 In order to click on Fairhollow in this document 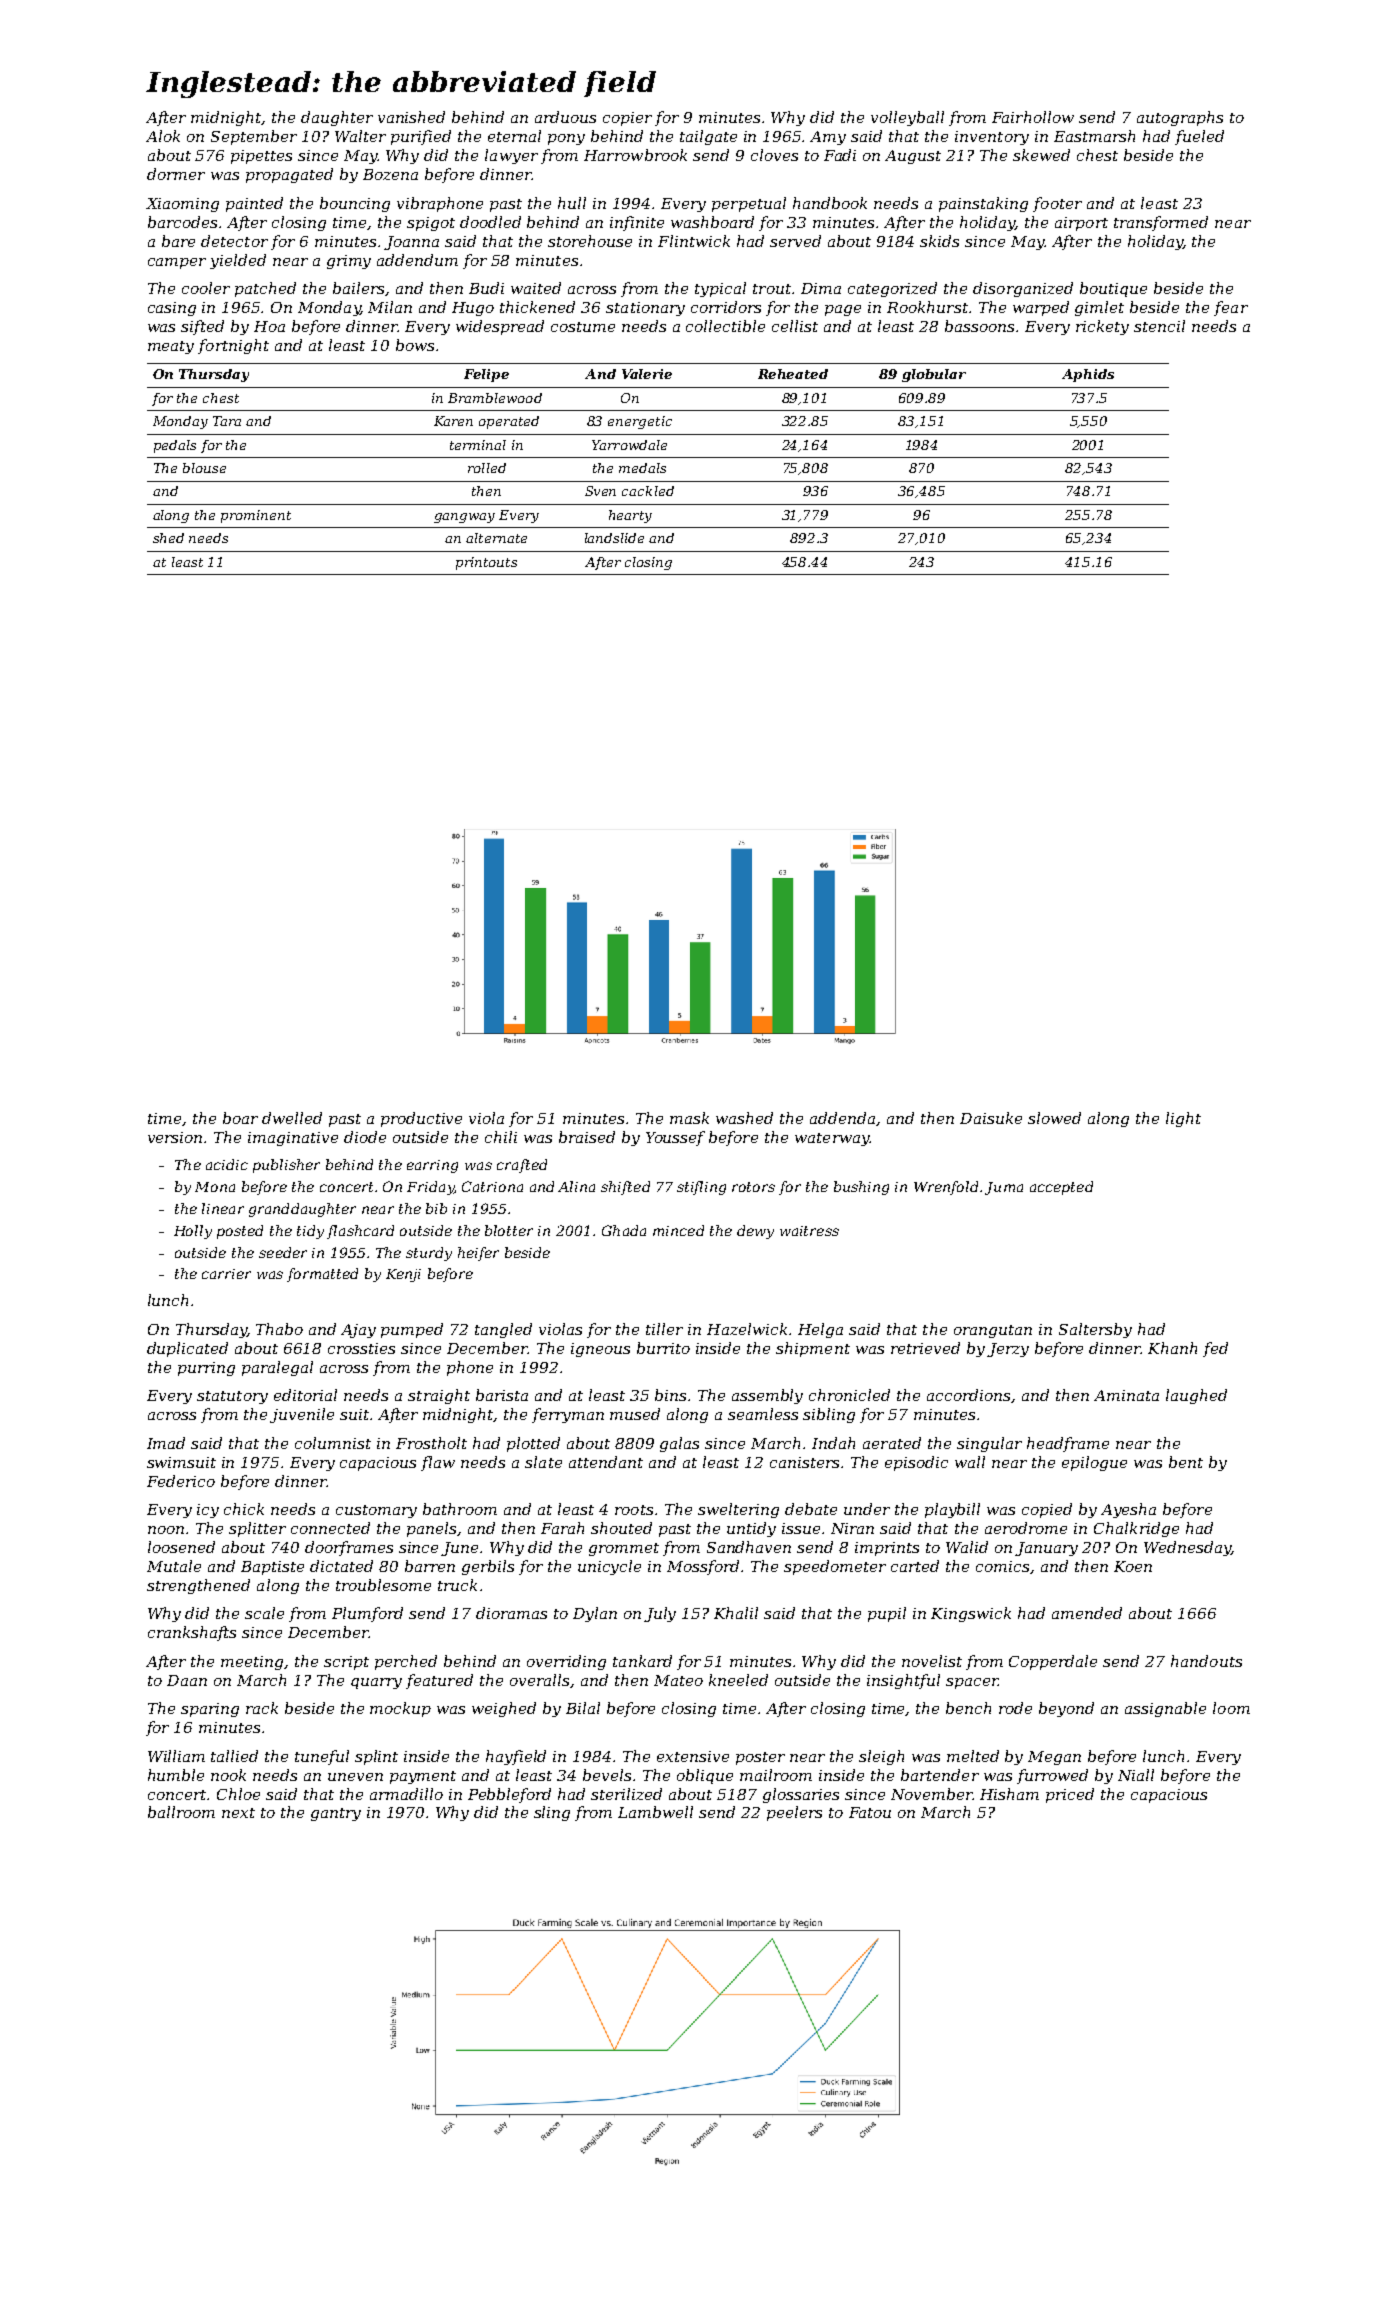, I will do `click(1033, 117)`.
